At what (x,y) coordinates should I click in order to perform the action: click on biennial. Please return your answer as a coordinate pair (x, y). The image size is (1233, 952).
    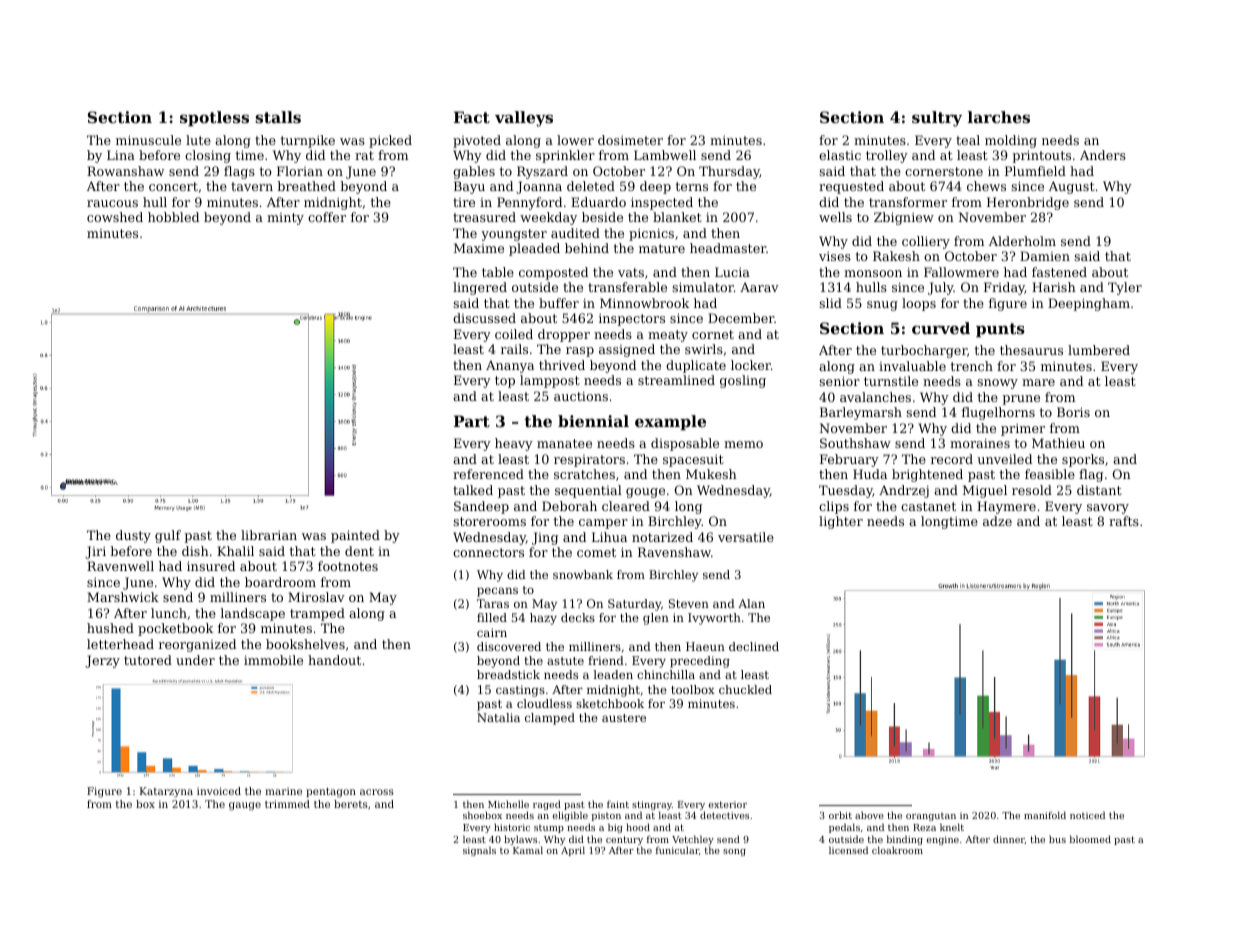
    Looking at the image, I should click on (593, 421).
